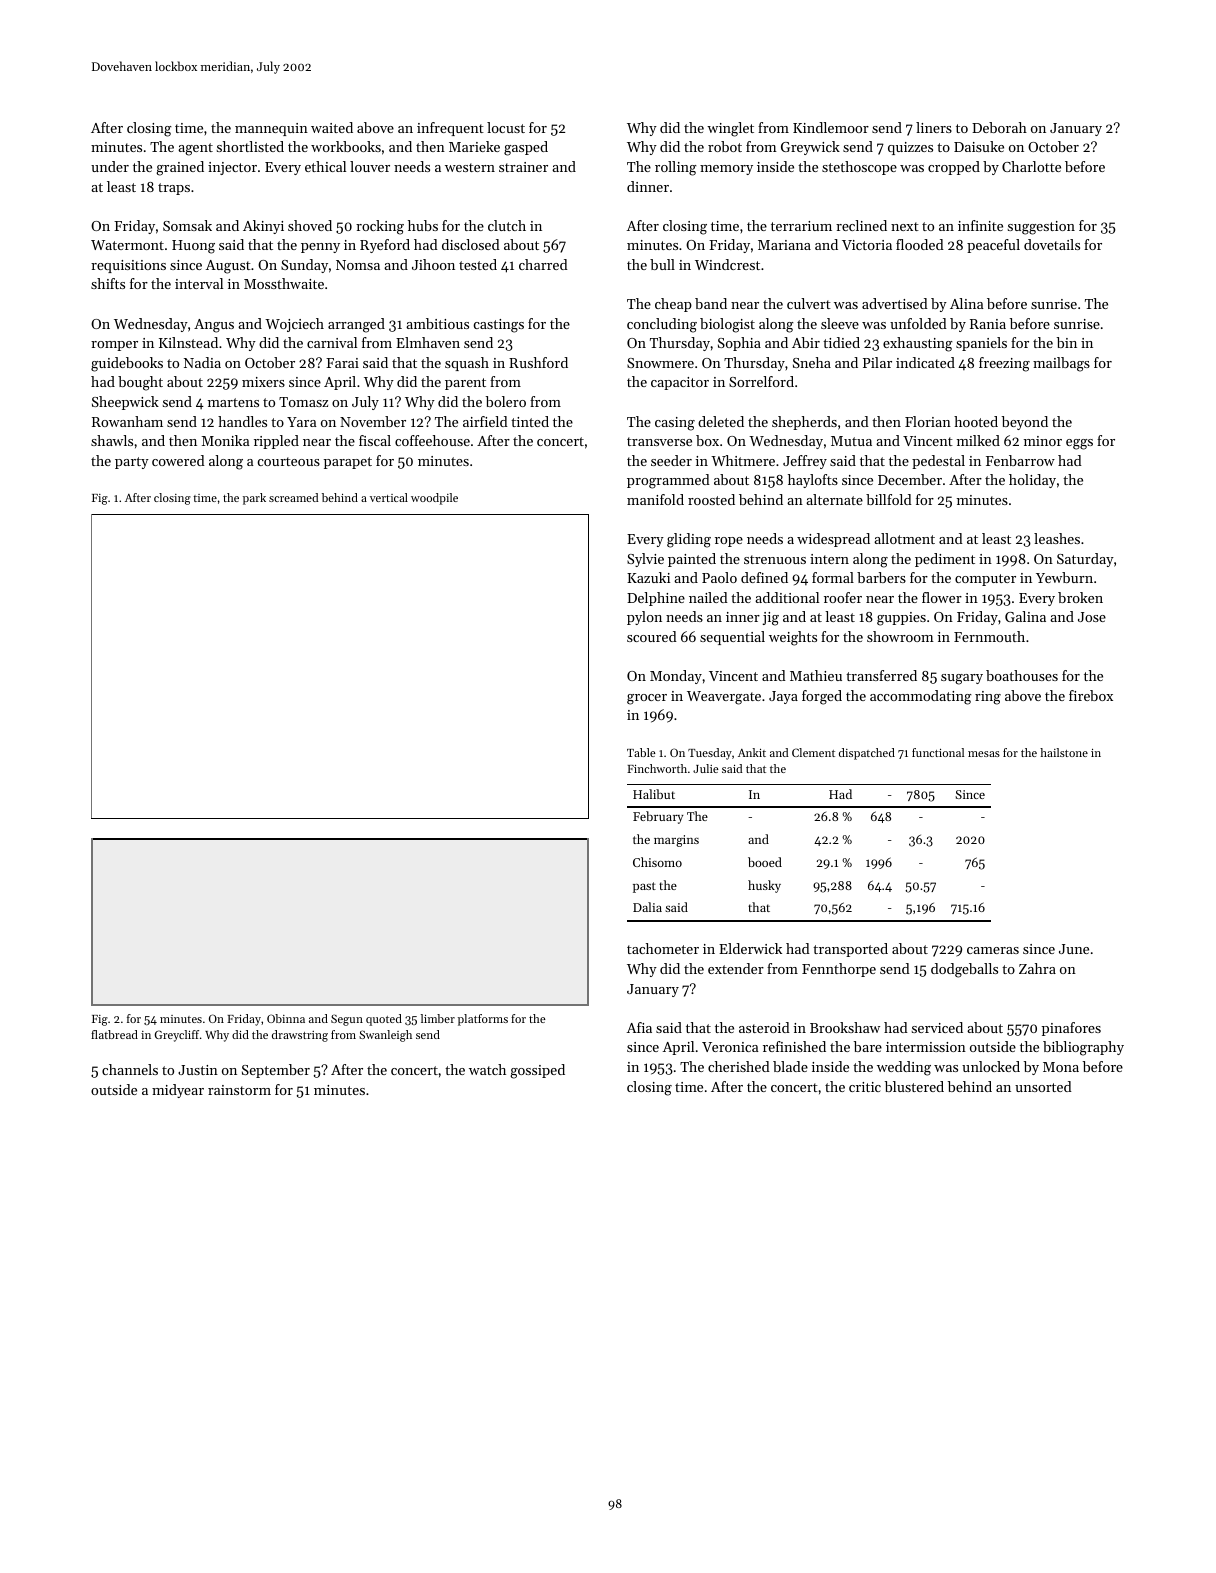 This page has width=1216, height=1573. I want to click on bull, so click(662, 264).
